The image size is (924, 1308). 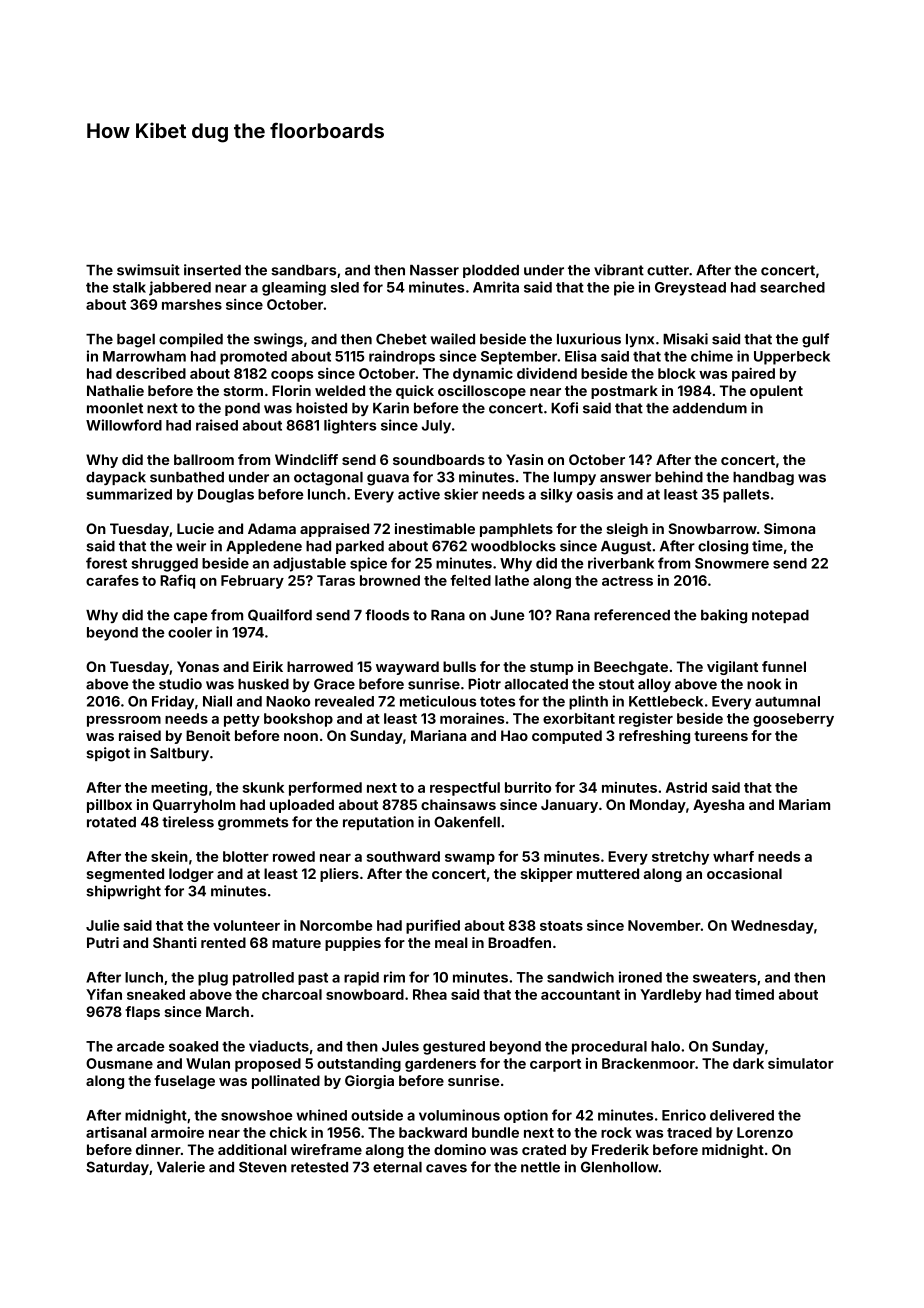 What do you see at coordinates (212, 270) in the screenshot?
I see `inserted` at bounding box center [212, 270].
